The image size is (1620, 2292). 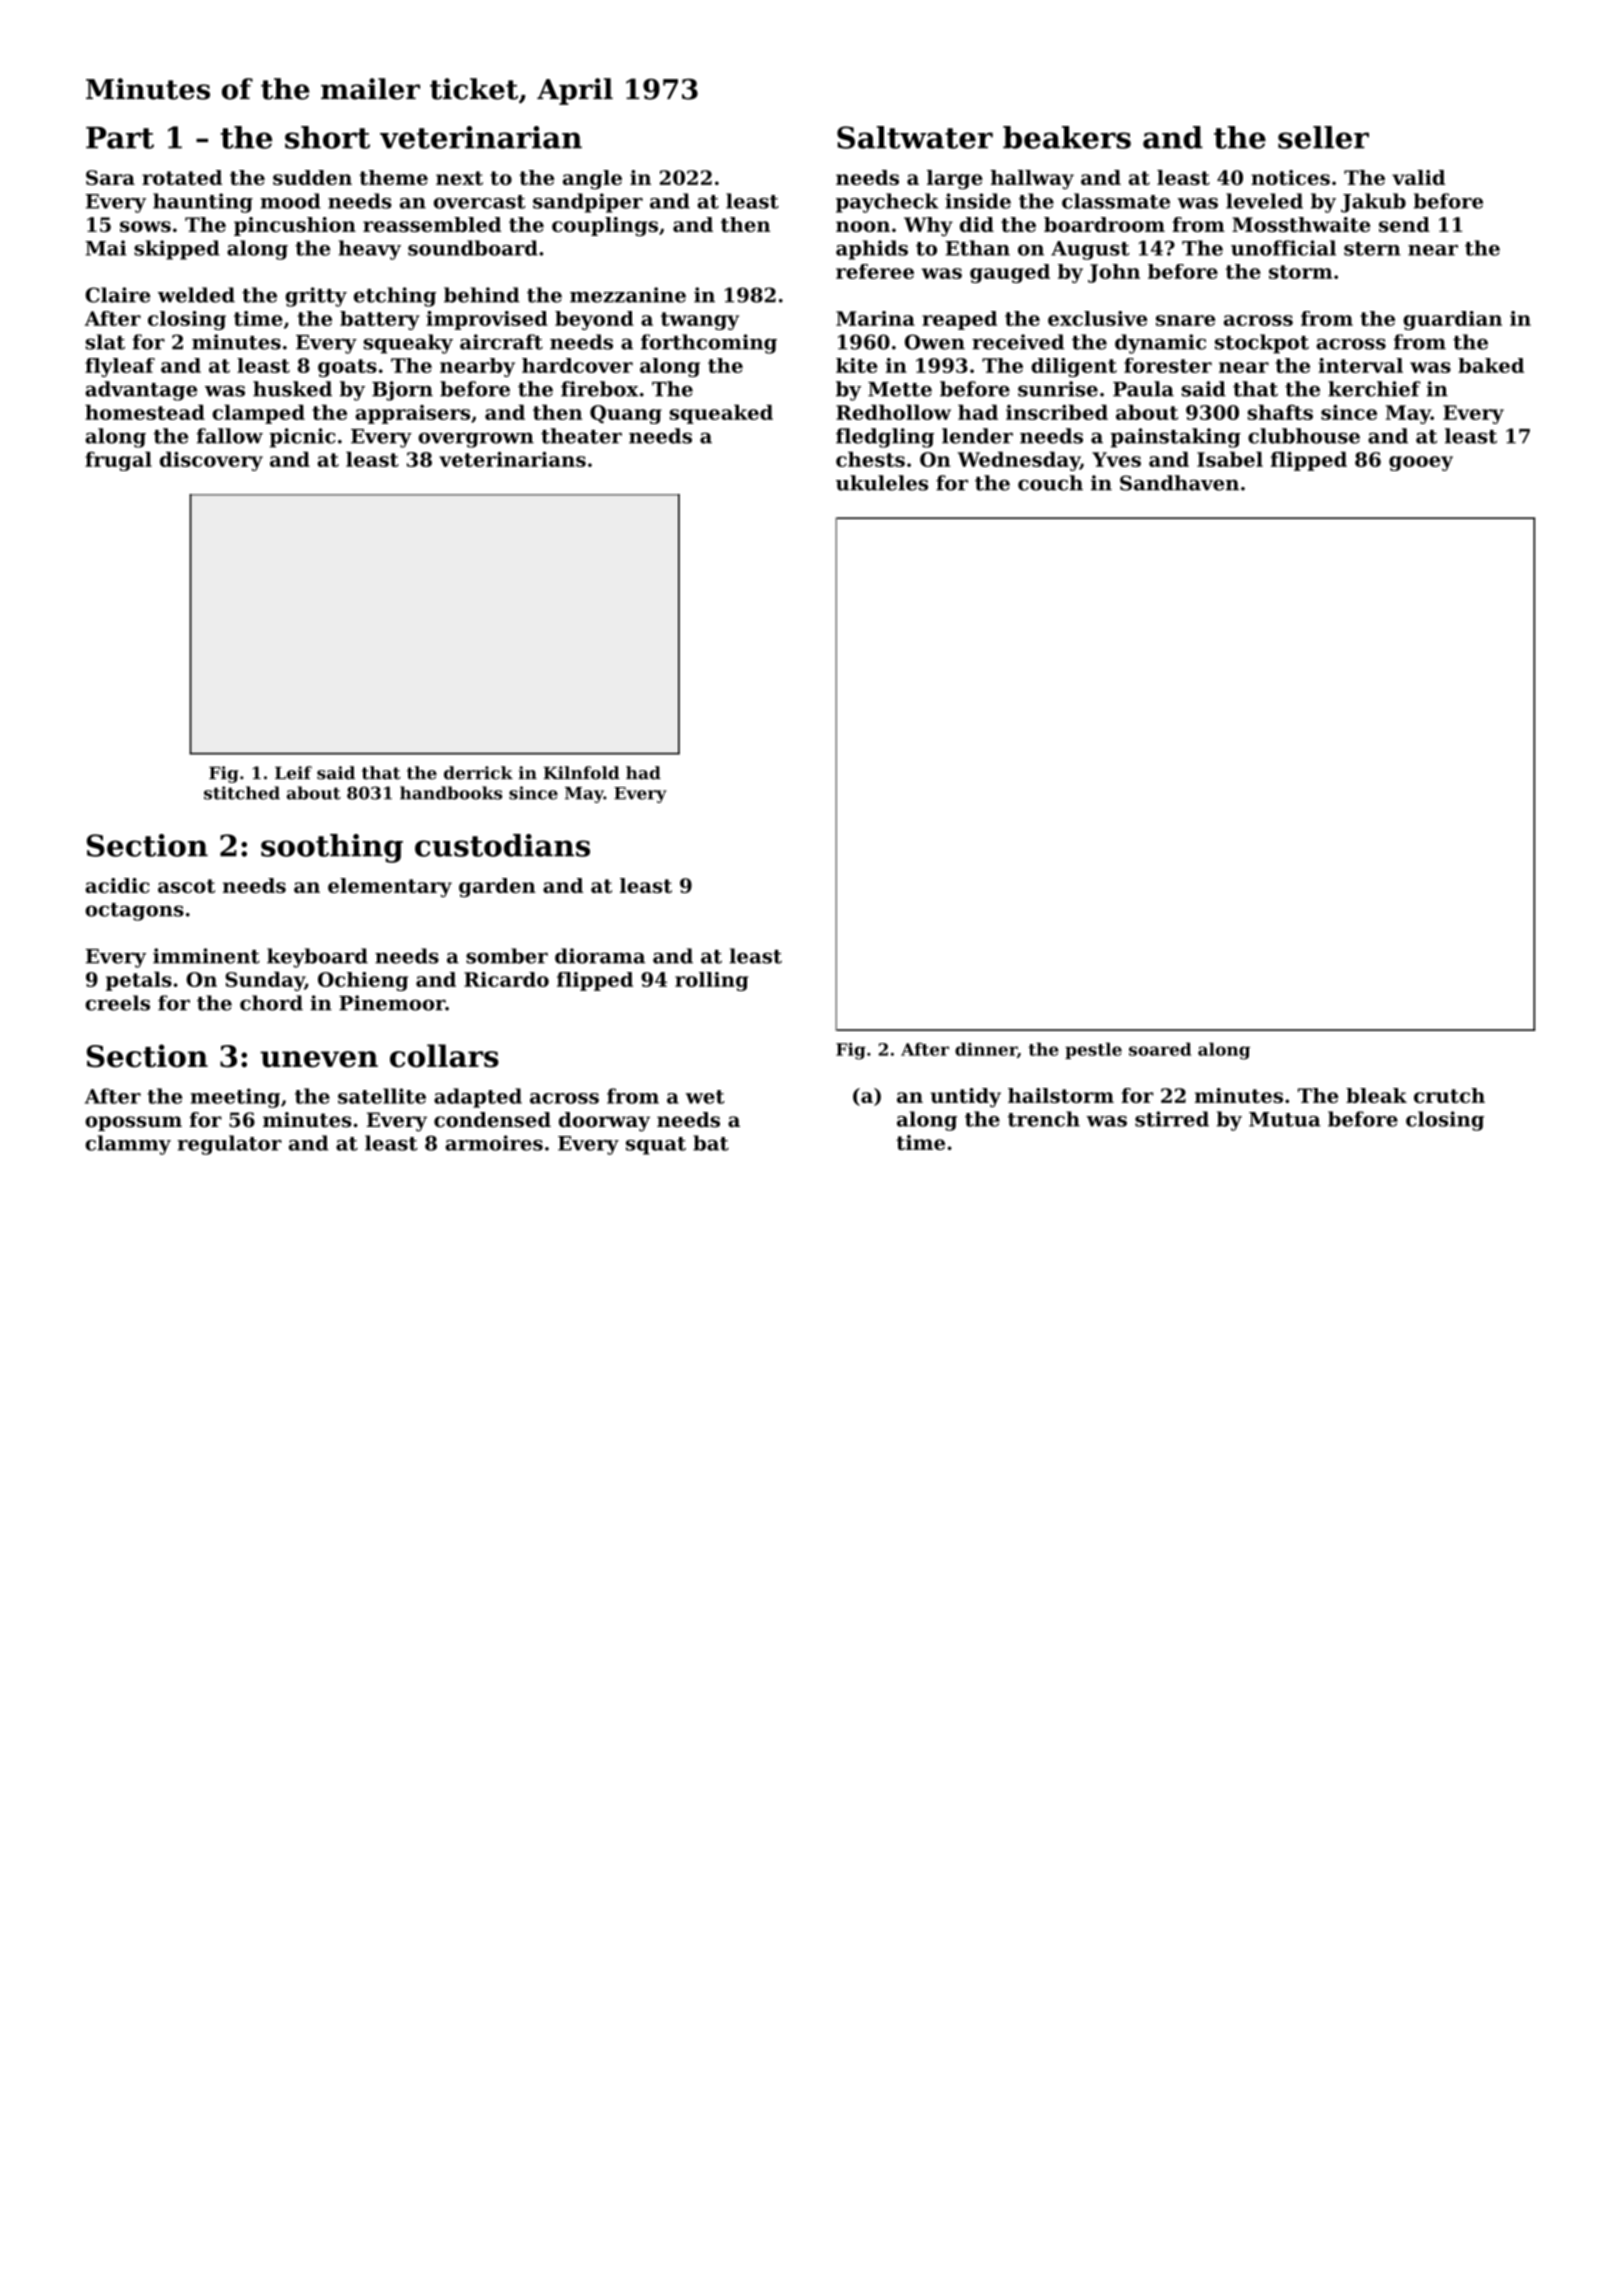 What do you see at coordinates (476, 440) in the screenshot?
I see `overgrown` at bounding box center [476, 440].
